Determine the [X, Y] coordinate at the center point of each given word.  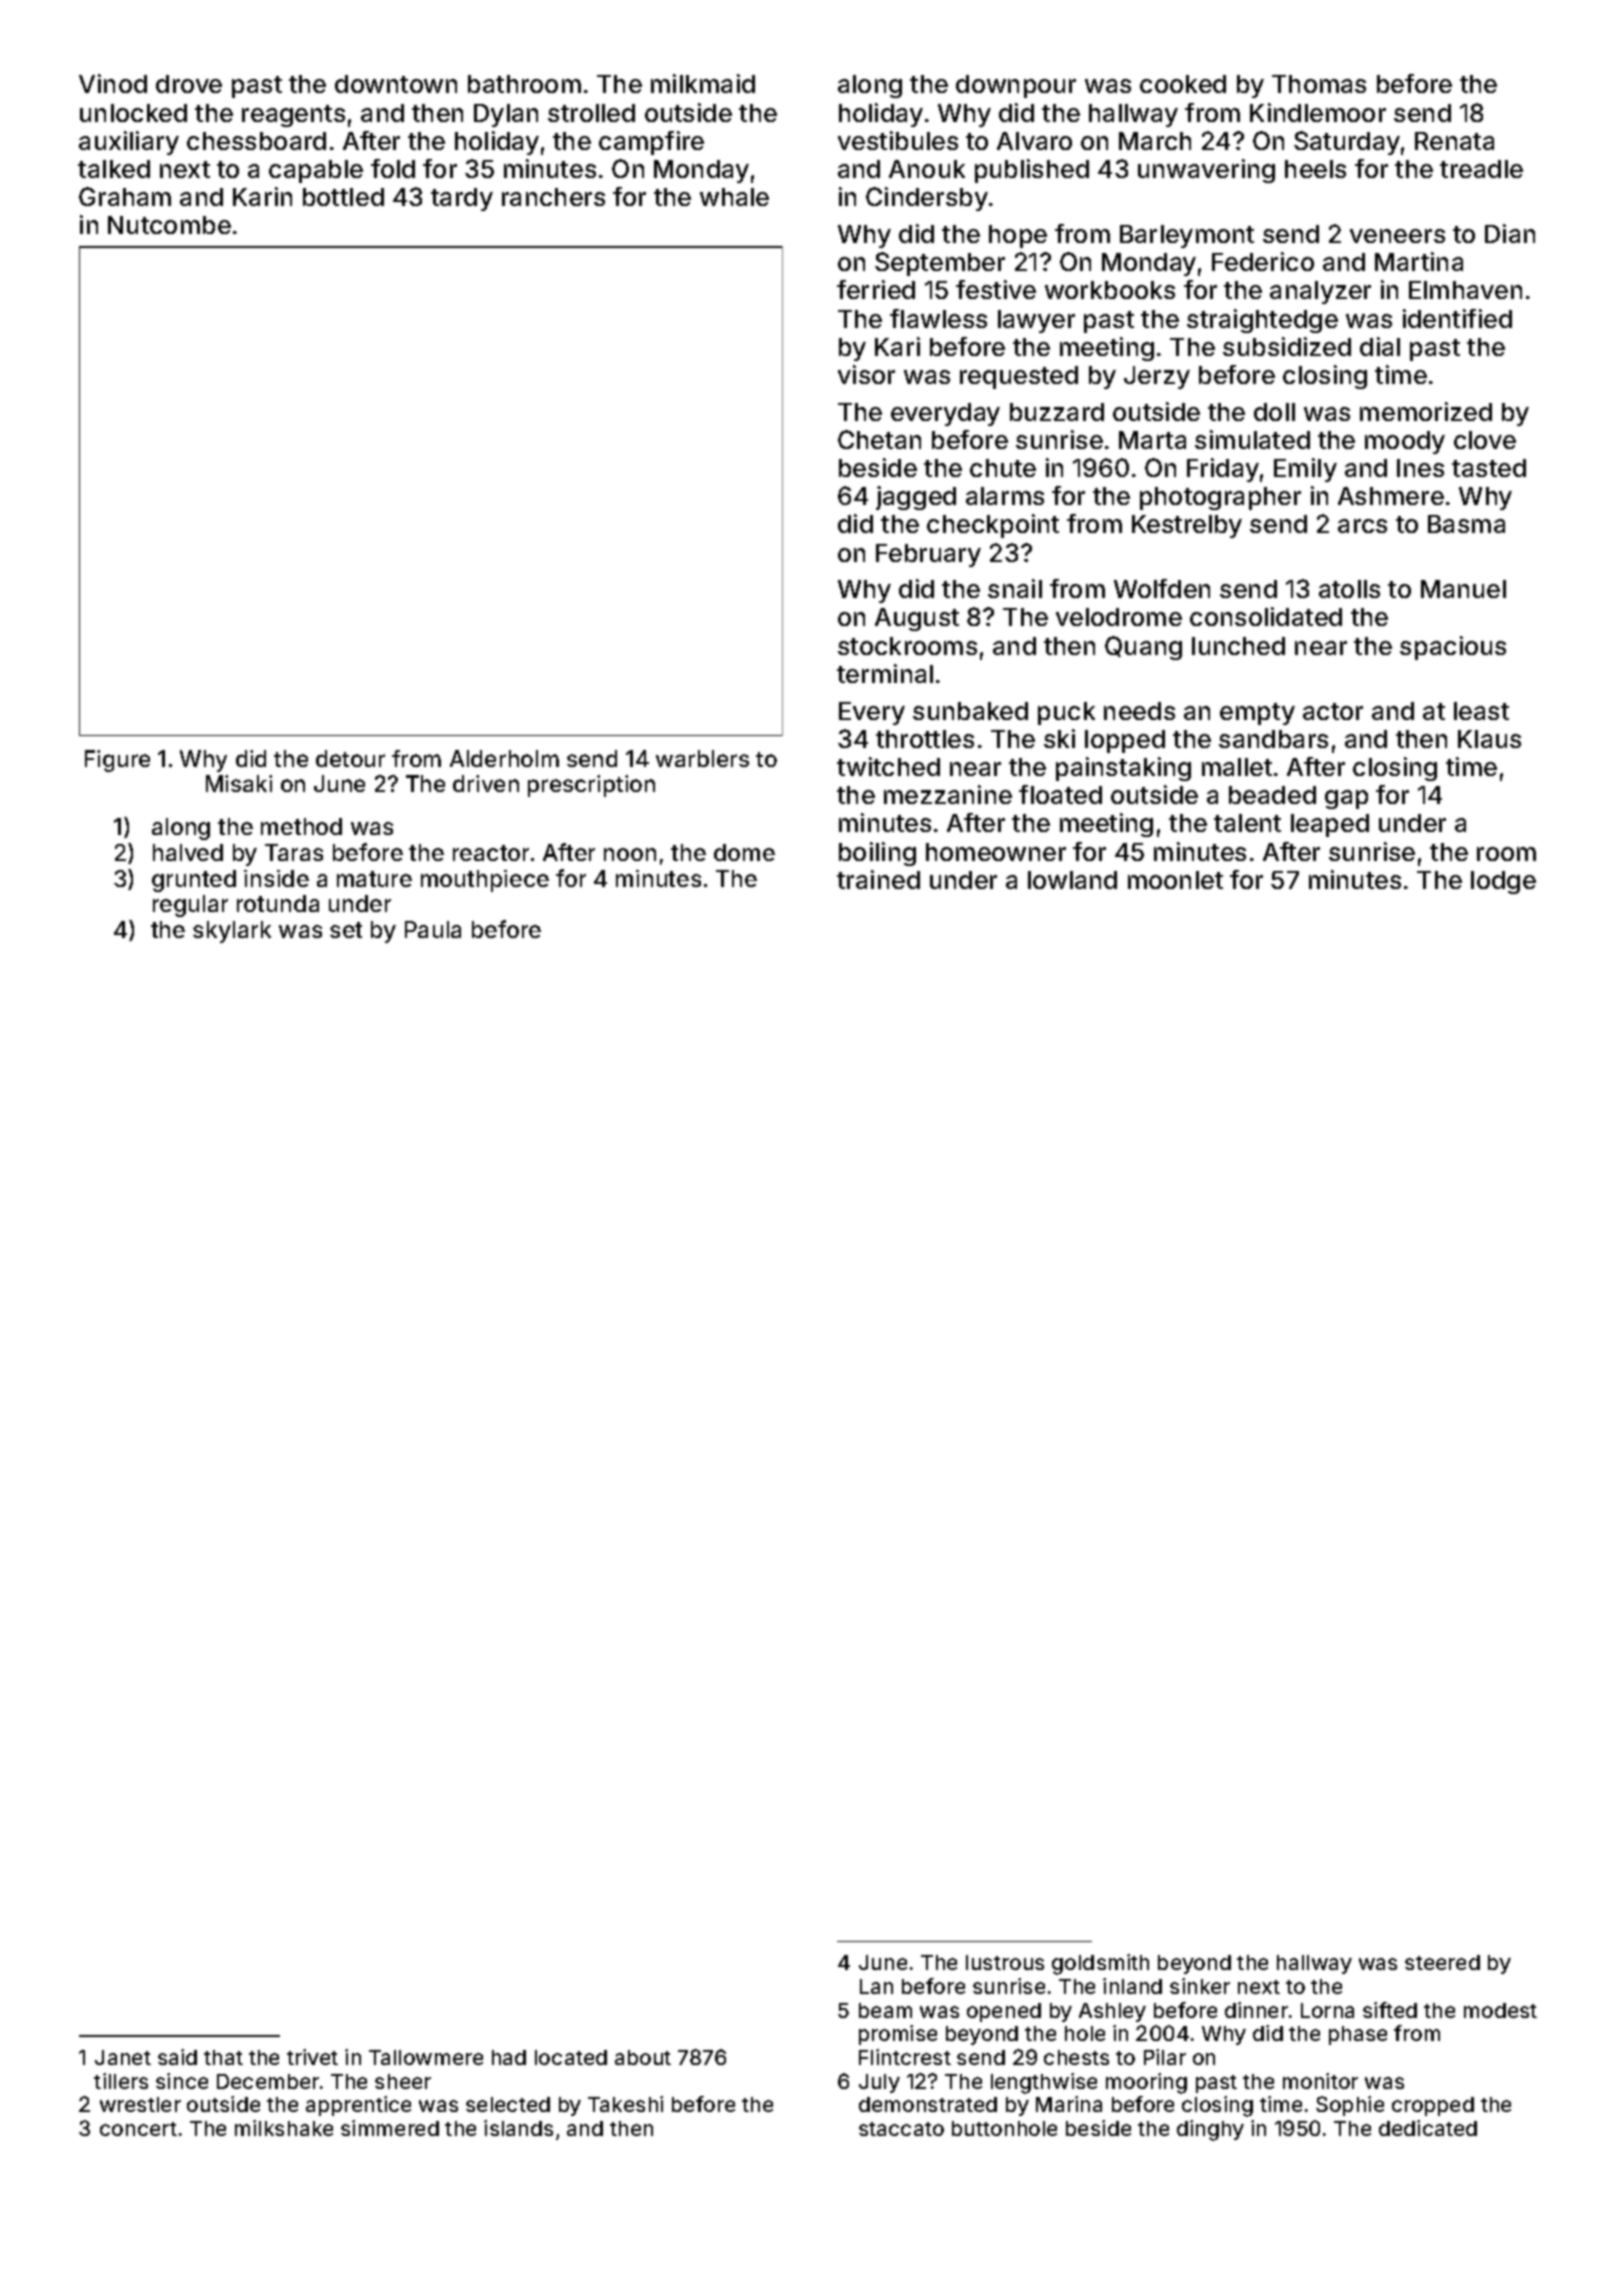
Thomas [1319, 84]
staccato [901, 2129]
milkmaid [703, 83]
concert [138, 2129]
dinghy [1210, 2130]
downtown [396, 84]
